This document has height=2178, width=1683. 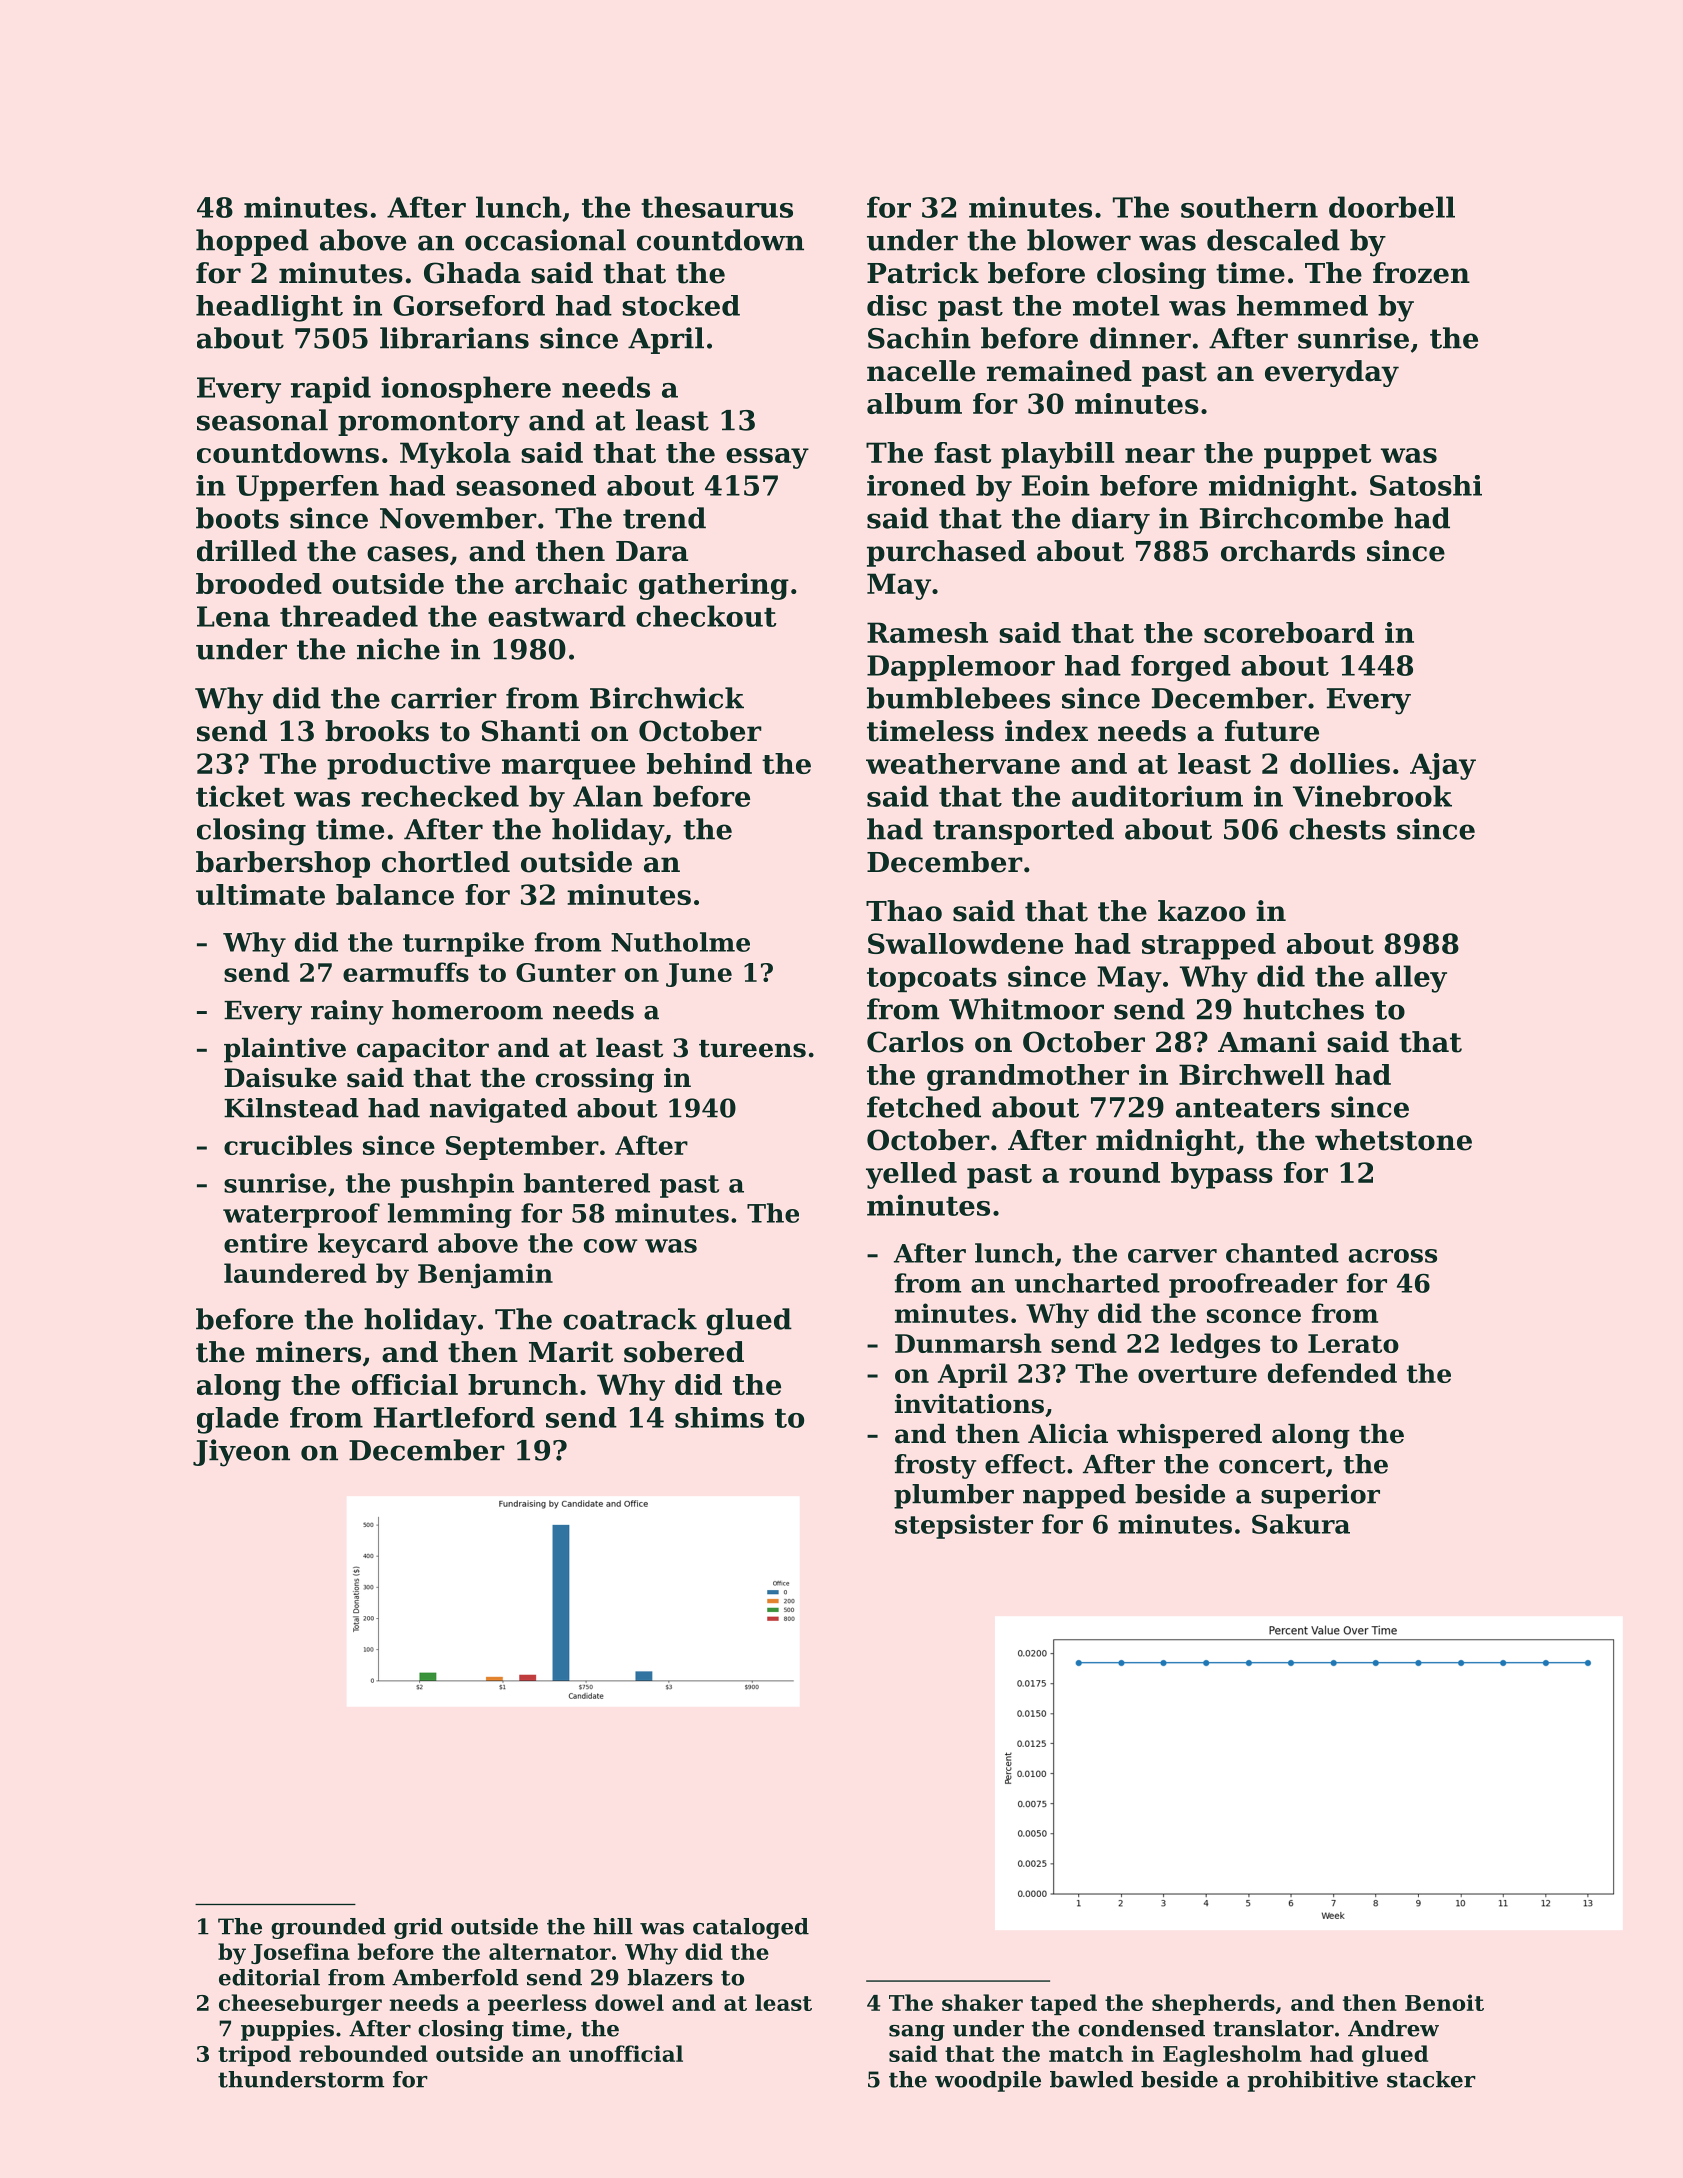 What do you see at coordinates (1023, 831) in the document?
I see `transported` at bounding box center [1023, 831].
